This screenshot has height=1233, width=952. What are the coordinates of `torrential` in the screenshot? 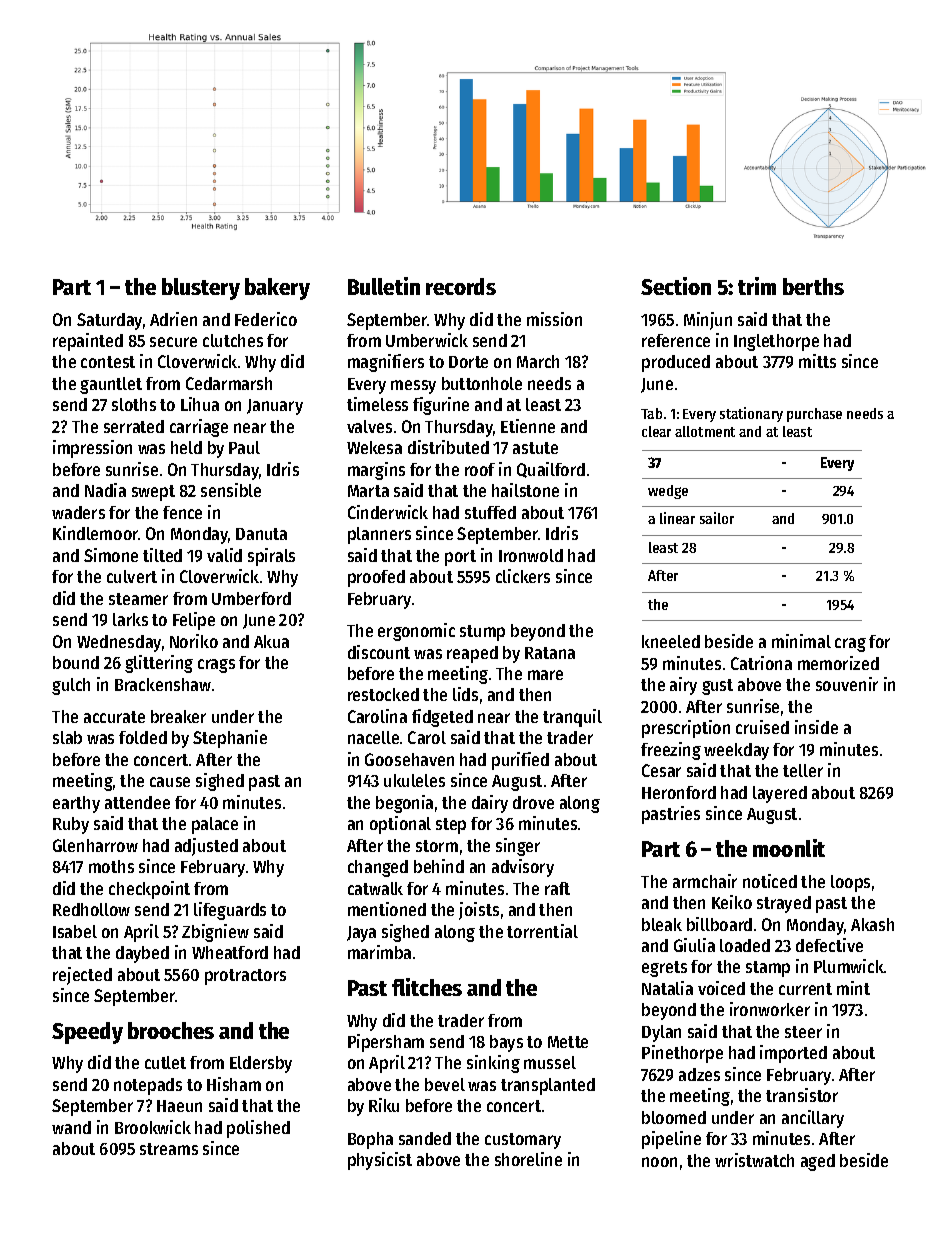 It's located at (542, 931).
